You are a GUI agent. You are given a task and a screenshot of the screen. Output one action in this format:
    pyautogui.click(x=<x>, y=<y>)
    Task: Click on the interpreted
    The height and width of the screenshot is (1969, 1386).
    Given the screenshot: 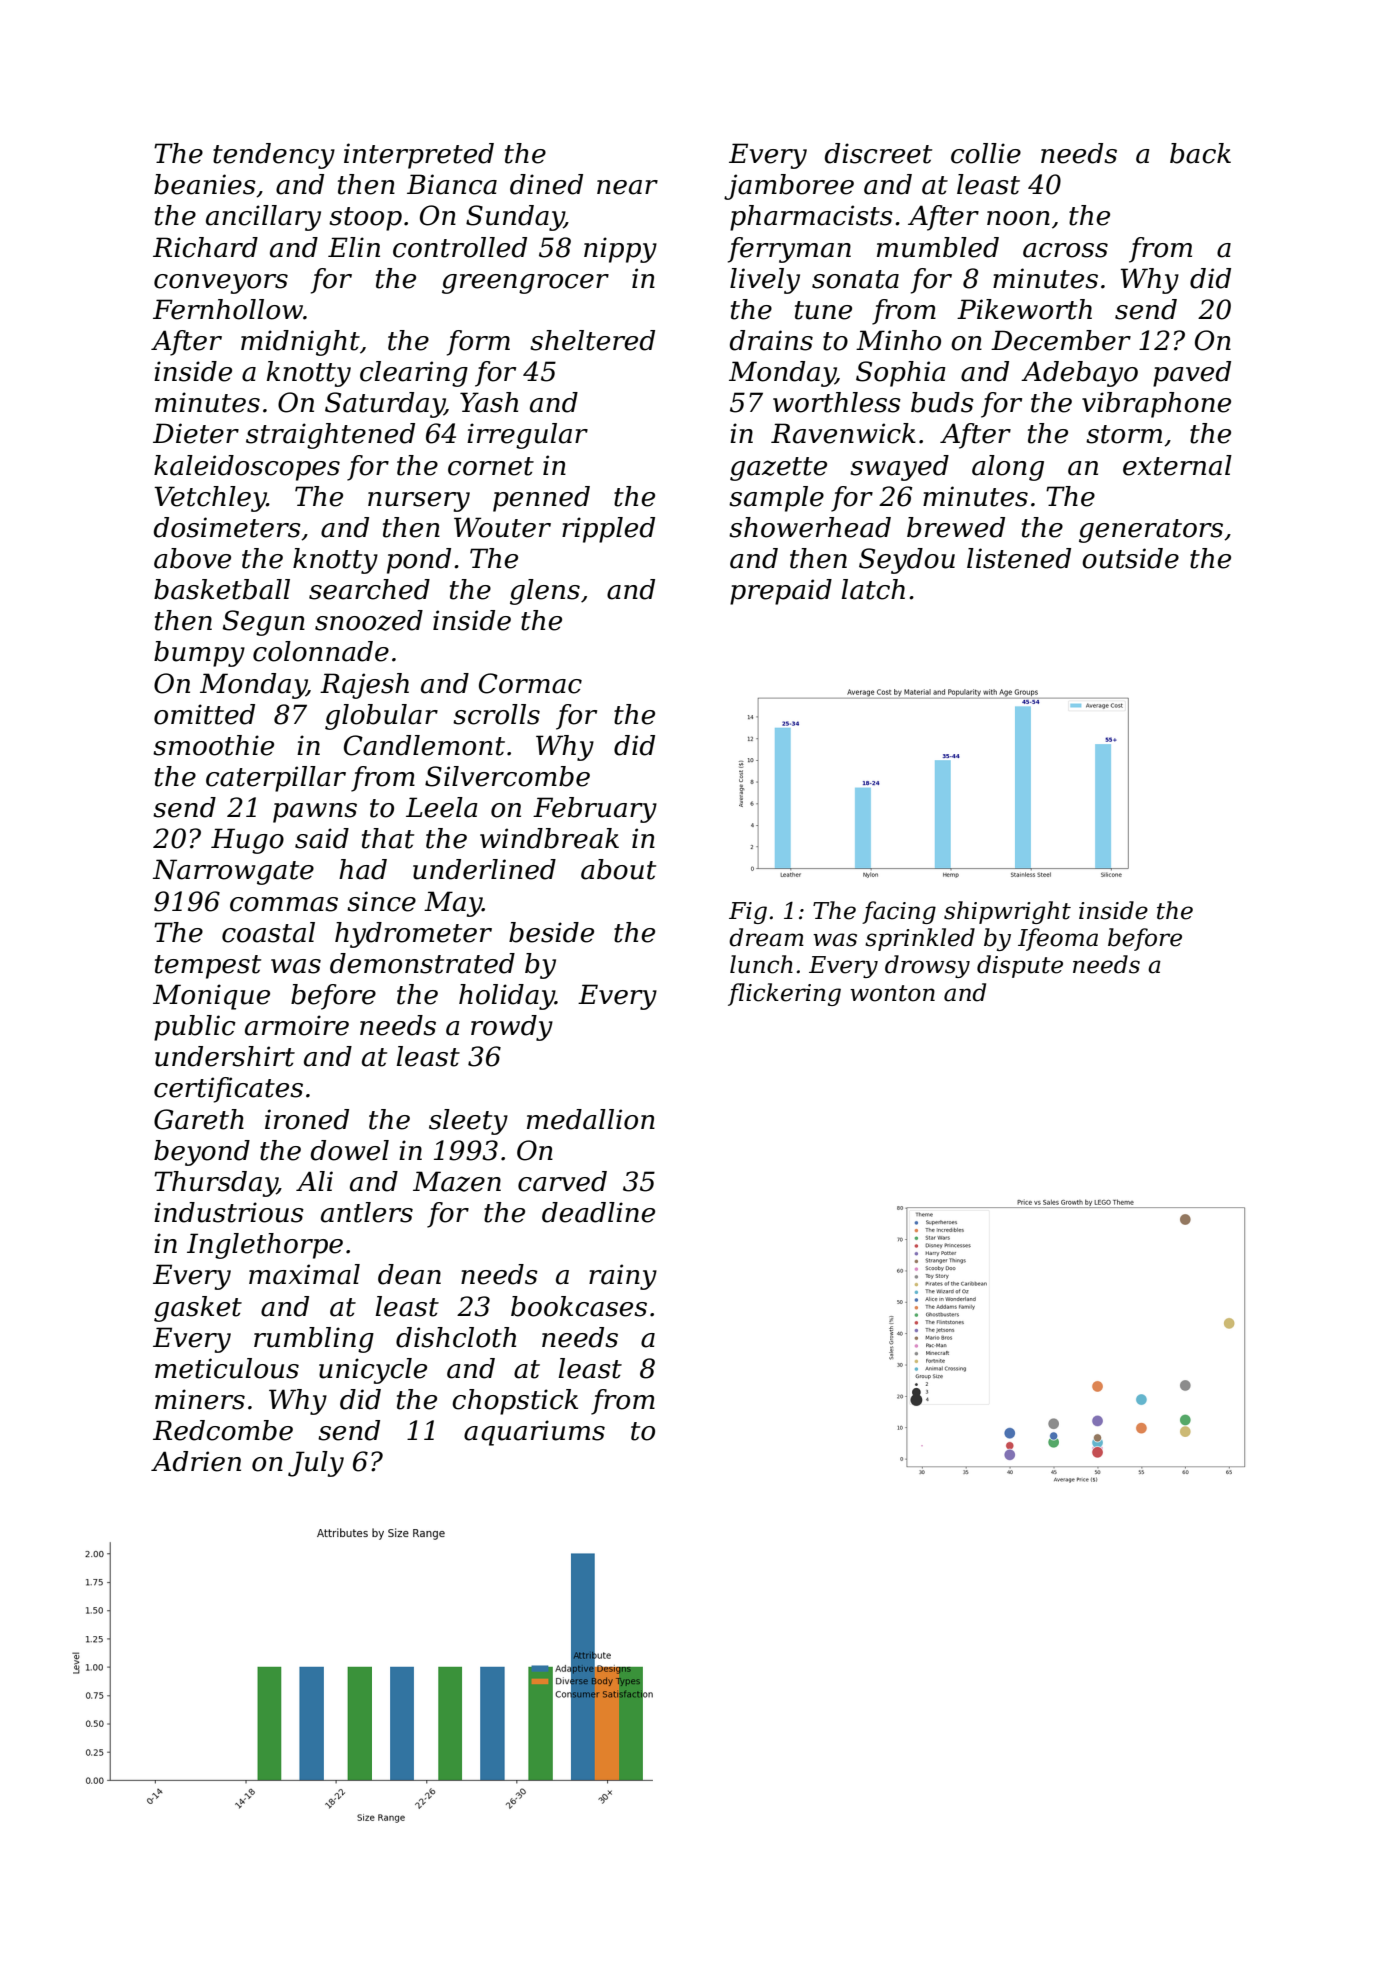 What is the action you would take?
    pyautogui.click(x=419, y=156)
